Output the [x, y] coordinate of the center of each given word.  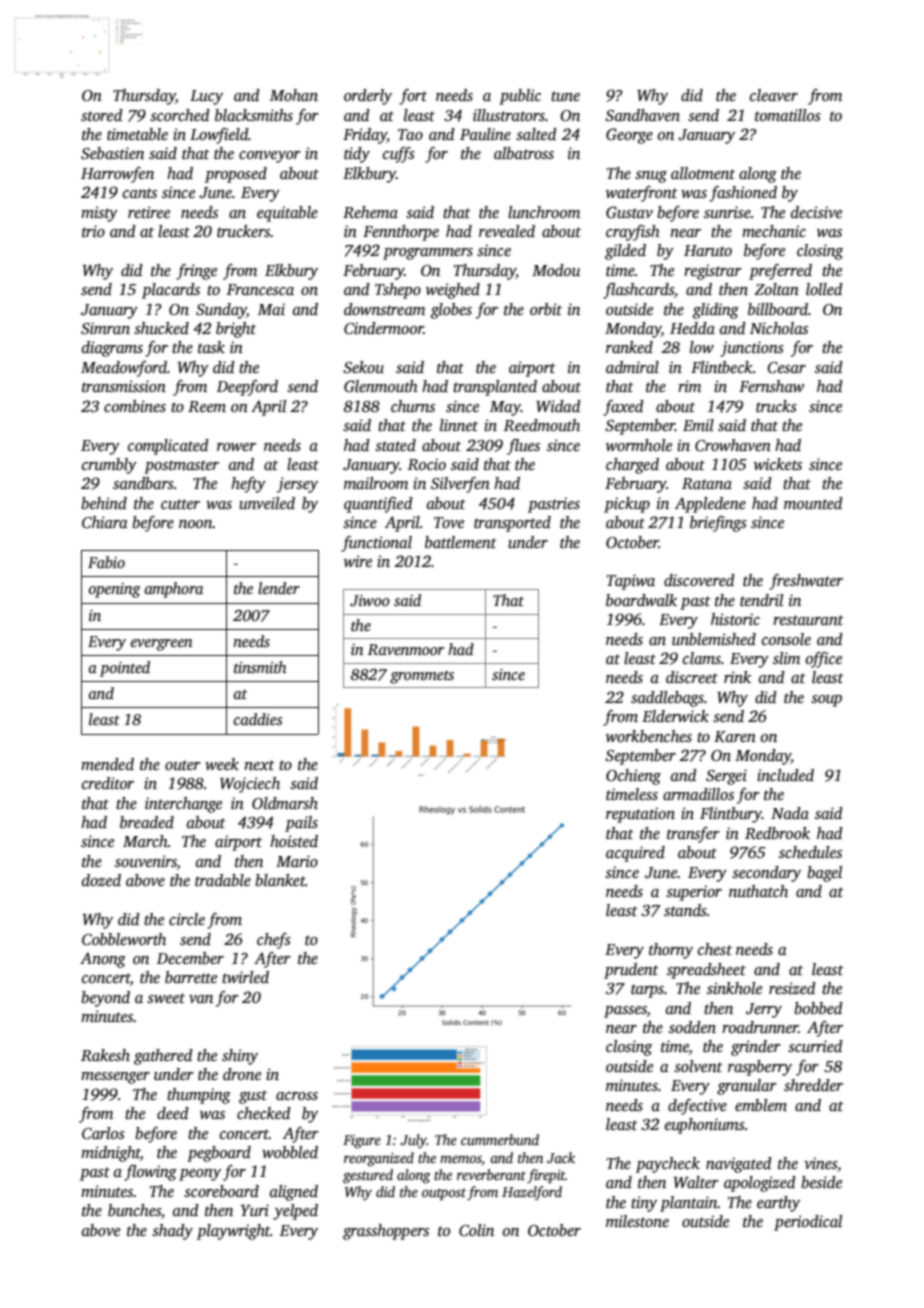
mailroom [376, 483]
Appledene [710, 505]
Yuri [255, 1210]
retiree [149, 212]
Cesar [786, 368]
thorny [671, 951]
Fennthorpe [401, 233]
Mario [297, 861]
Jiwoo [370, 601]
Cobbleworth [124, 939]
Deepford [247, 388]
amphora [174, 590]
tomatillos [788, 115]
